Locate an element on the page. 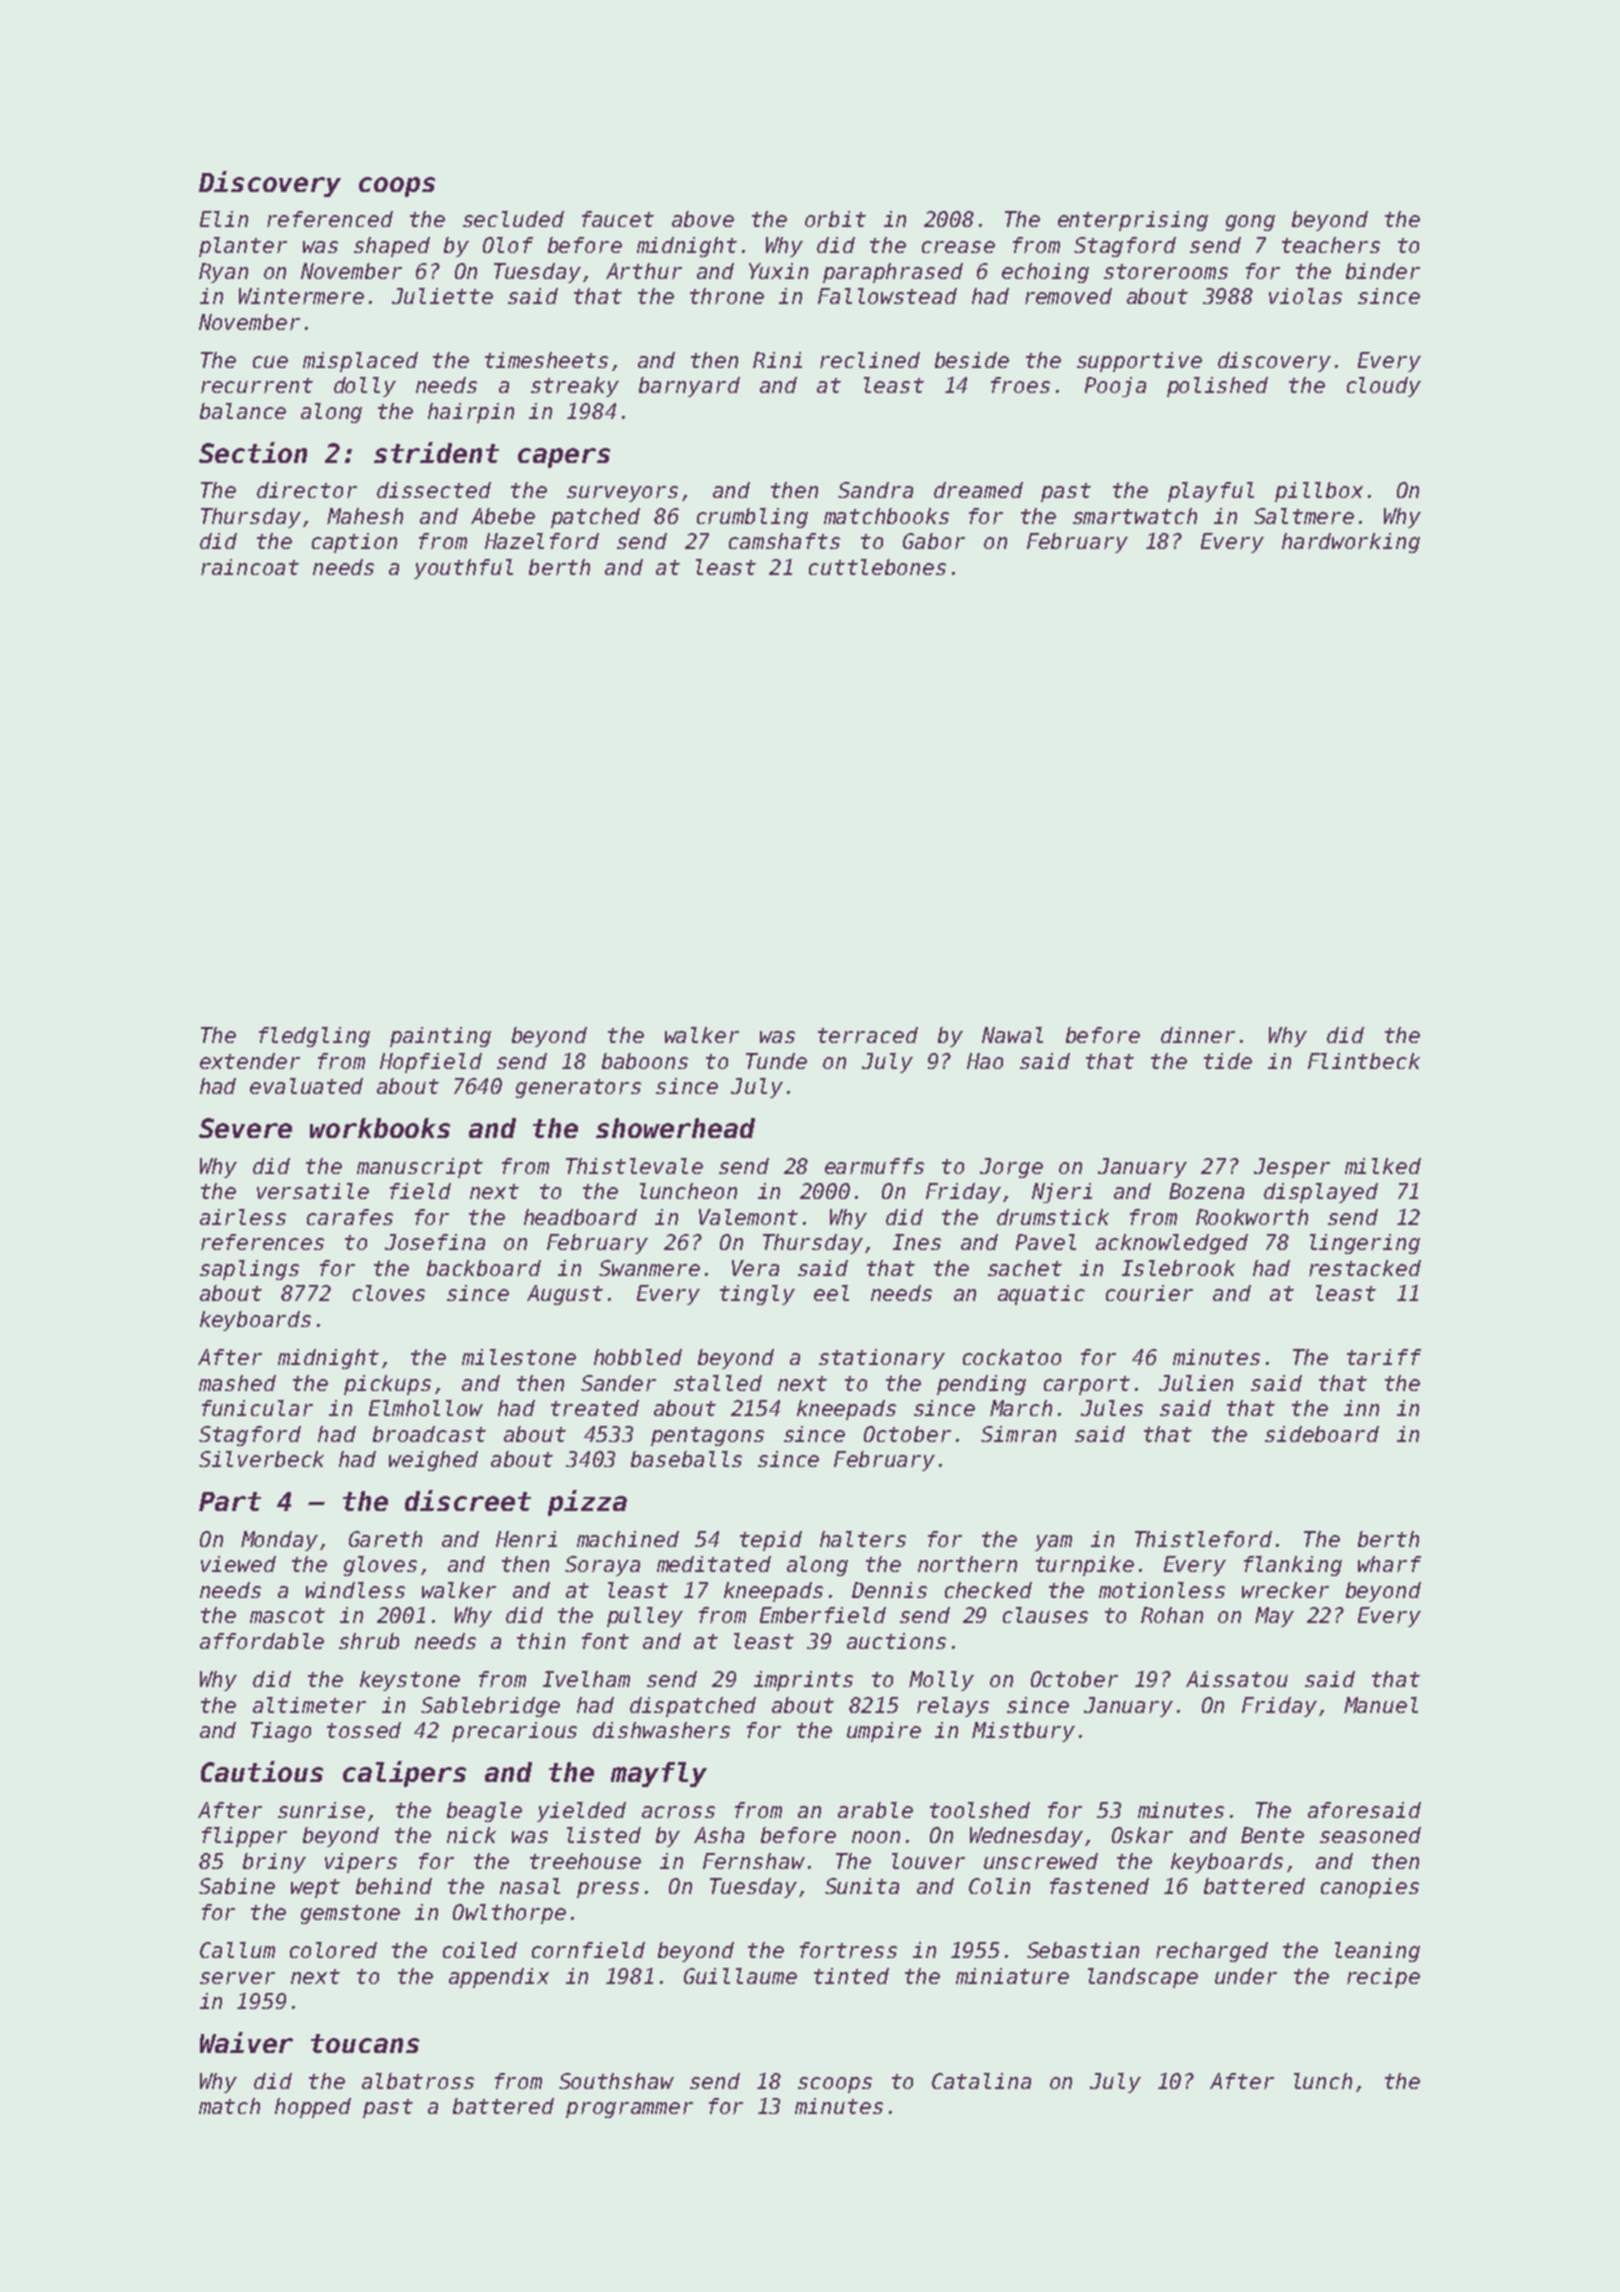  programmer is located at coordinates (629, 2110).
